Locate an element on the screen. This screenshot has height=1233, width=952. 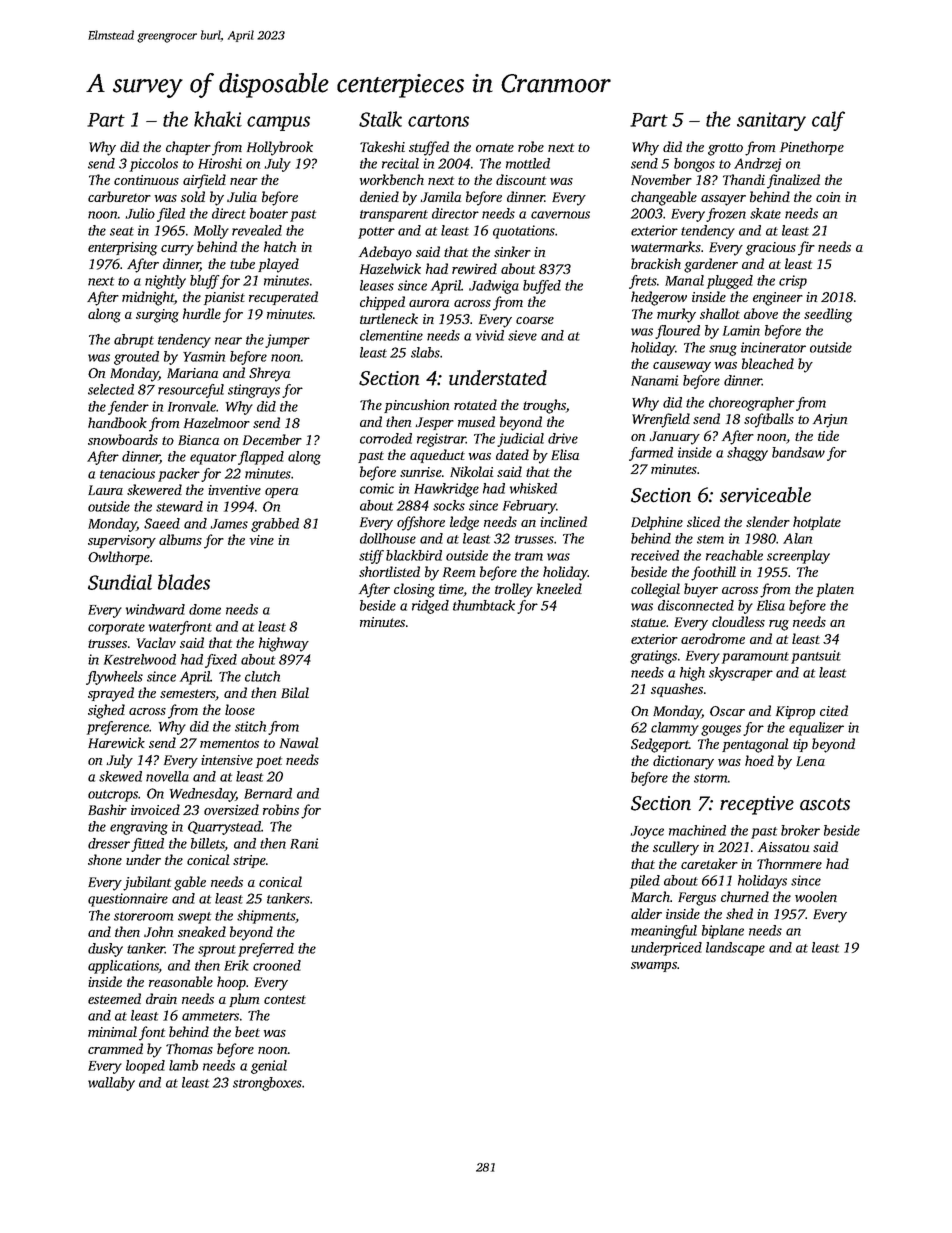
grouted is located at coordinates (136, 358).
